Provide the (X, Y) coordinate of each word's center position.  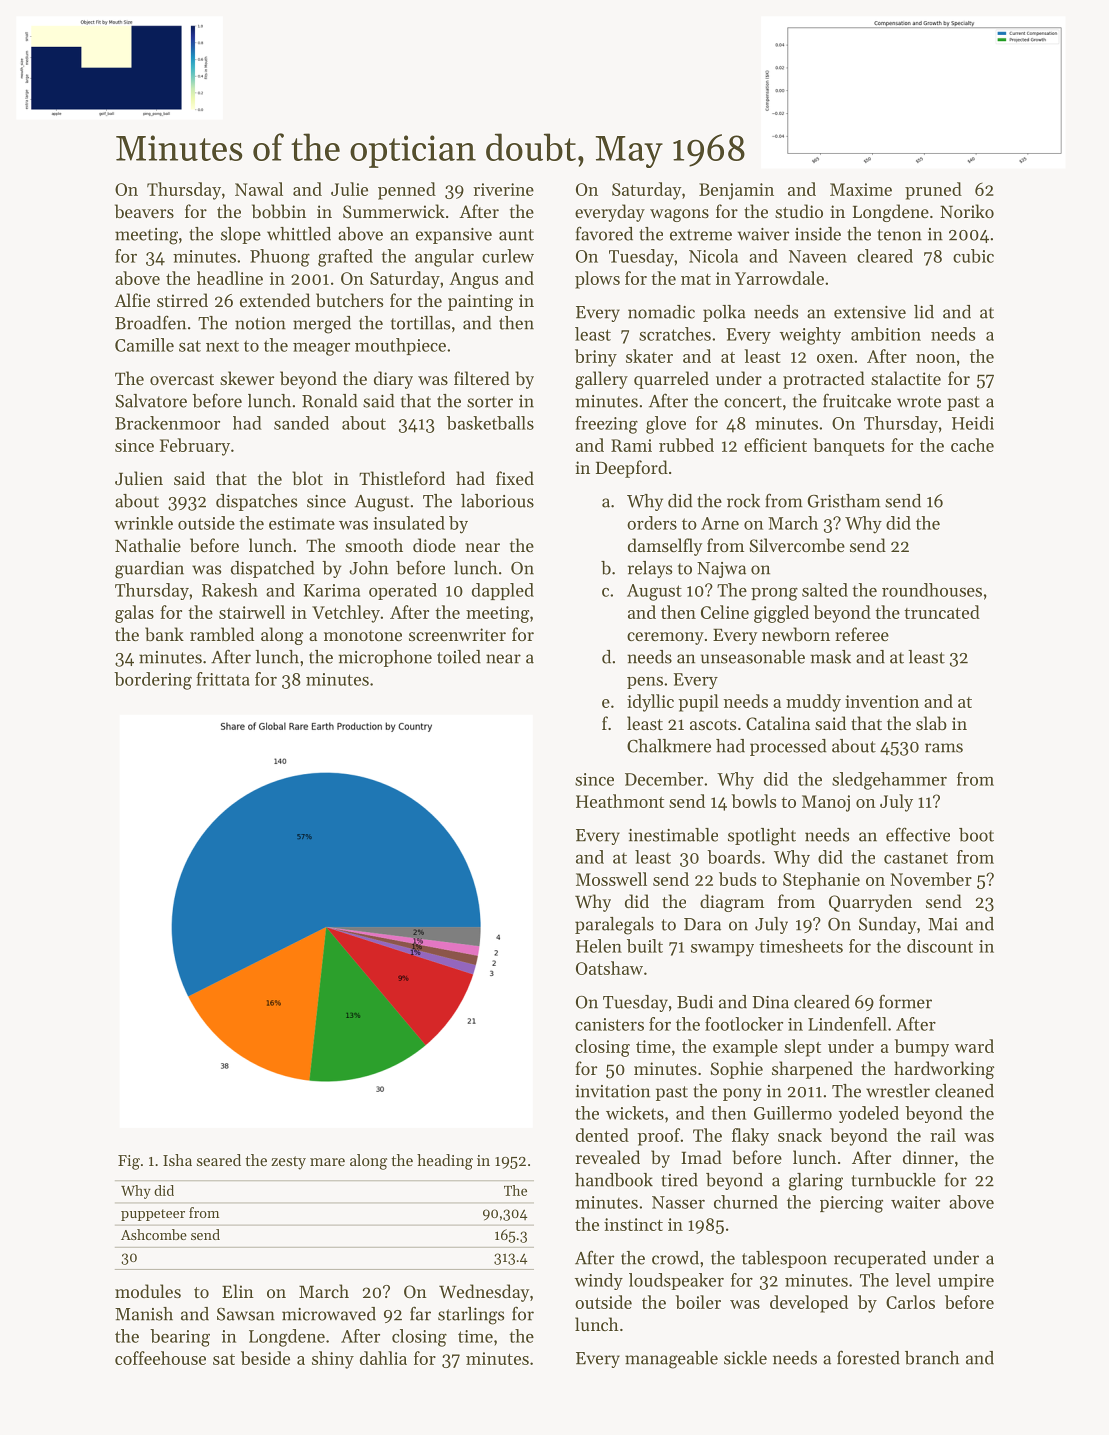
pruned (933, 191)
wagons (679, 215)
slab (931, 723)
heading (445, 1162)
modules (148, 1291)
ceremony (665, 638)
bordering (153, 681)
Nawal (259, 189)
